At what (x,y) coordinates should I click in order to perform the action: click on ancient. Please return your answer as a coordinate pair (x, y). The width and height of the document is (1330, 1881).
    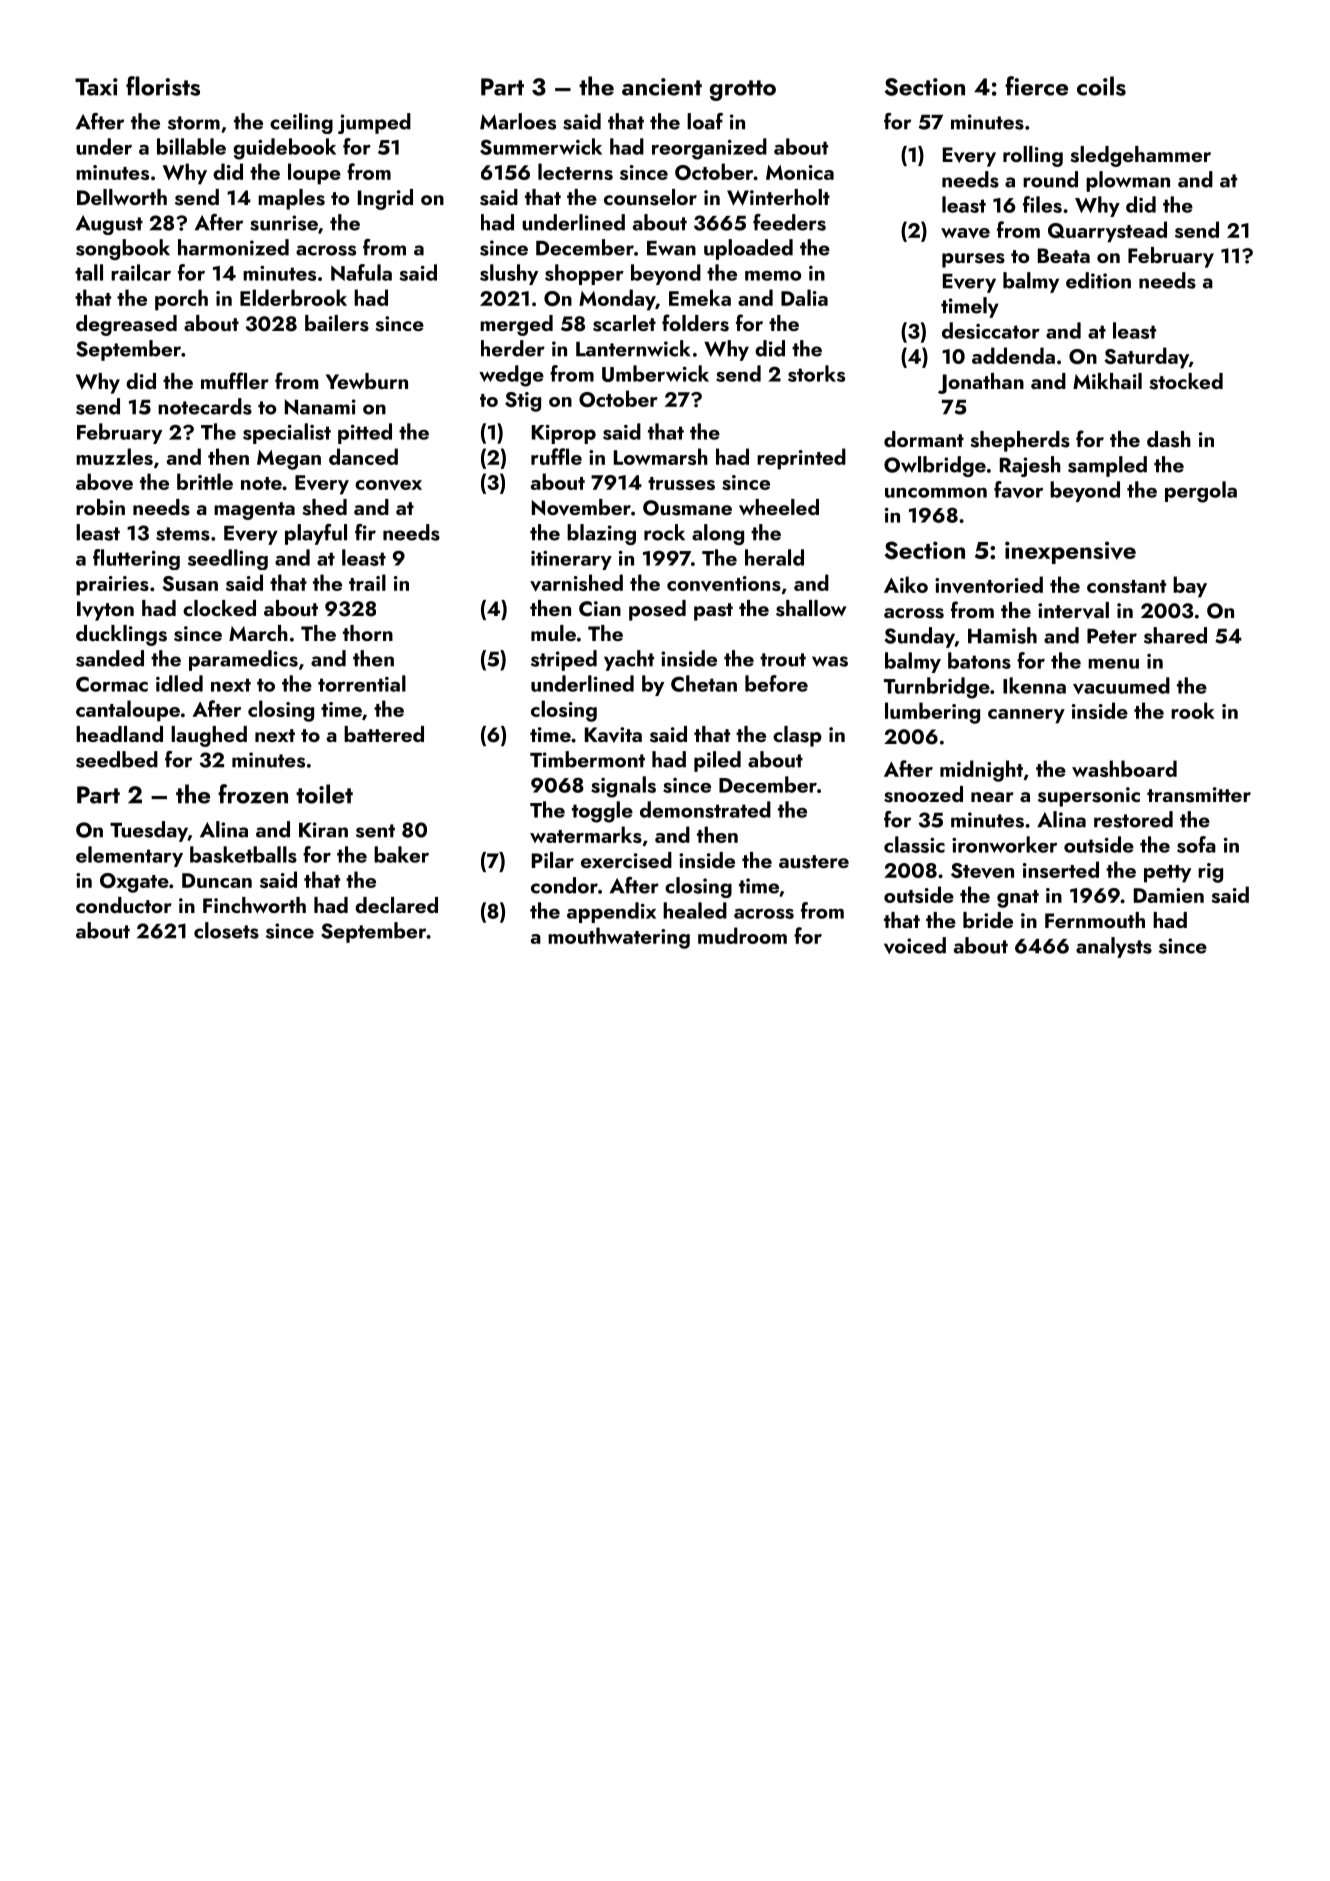
    Looking at the image, I should click on (662, 87).
